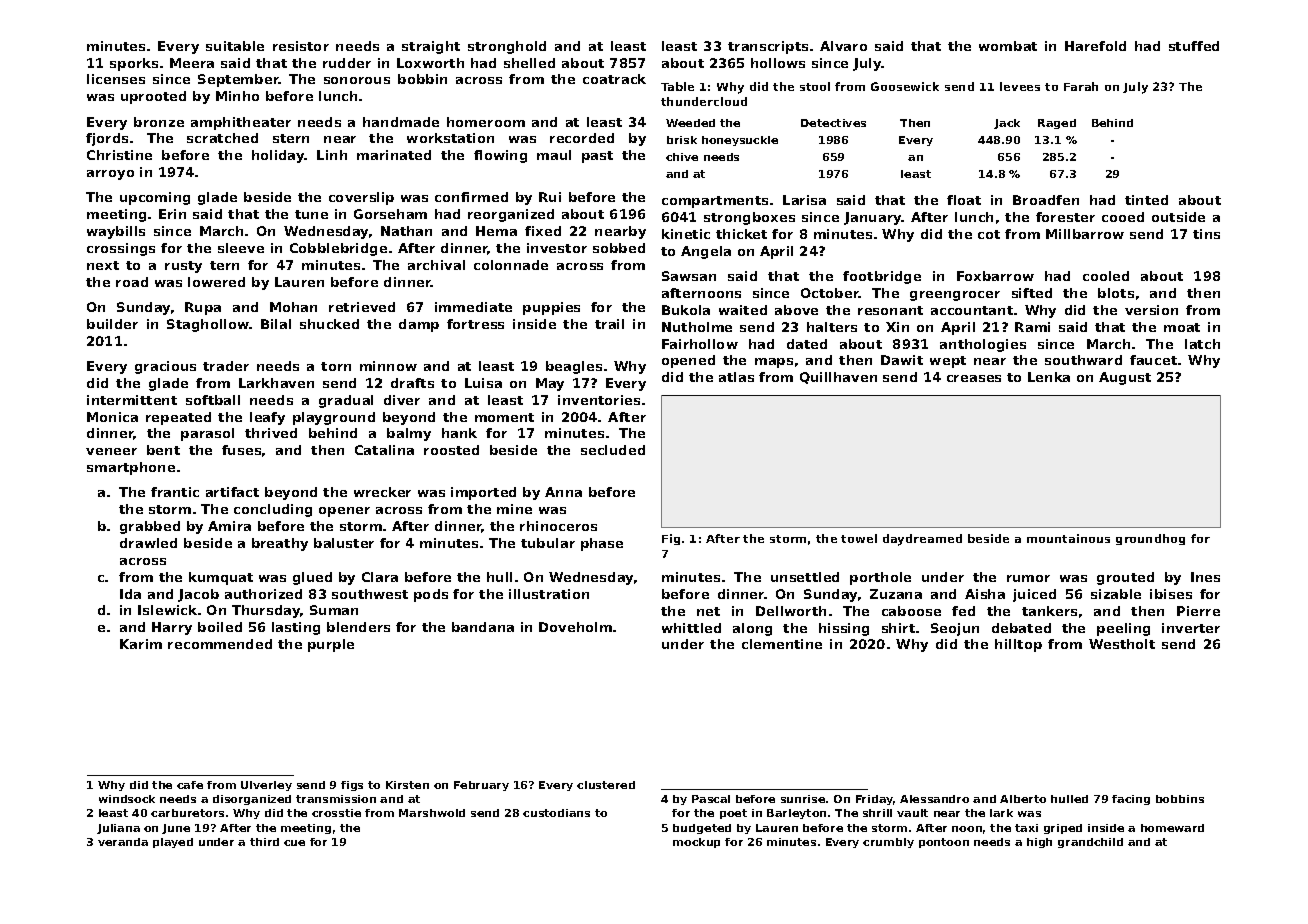 The width and height of the document is (1308, 924). What do you see at coordinates (127, 799) in the document?
I see `windsock` at bounding box center [127, 799].
